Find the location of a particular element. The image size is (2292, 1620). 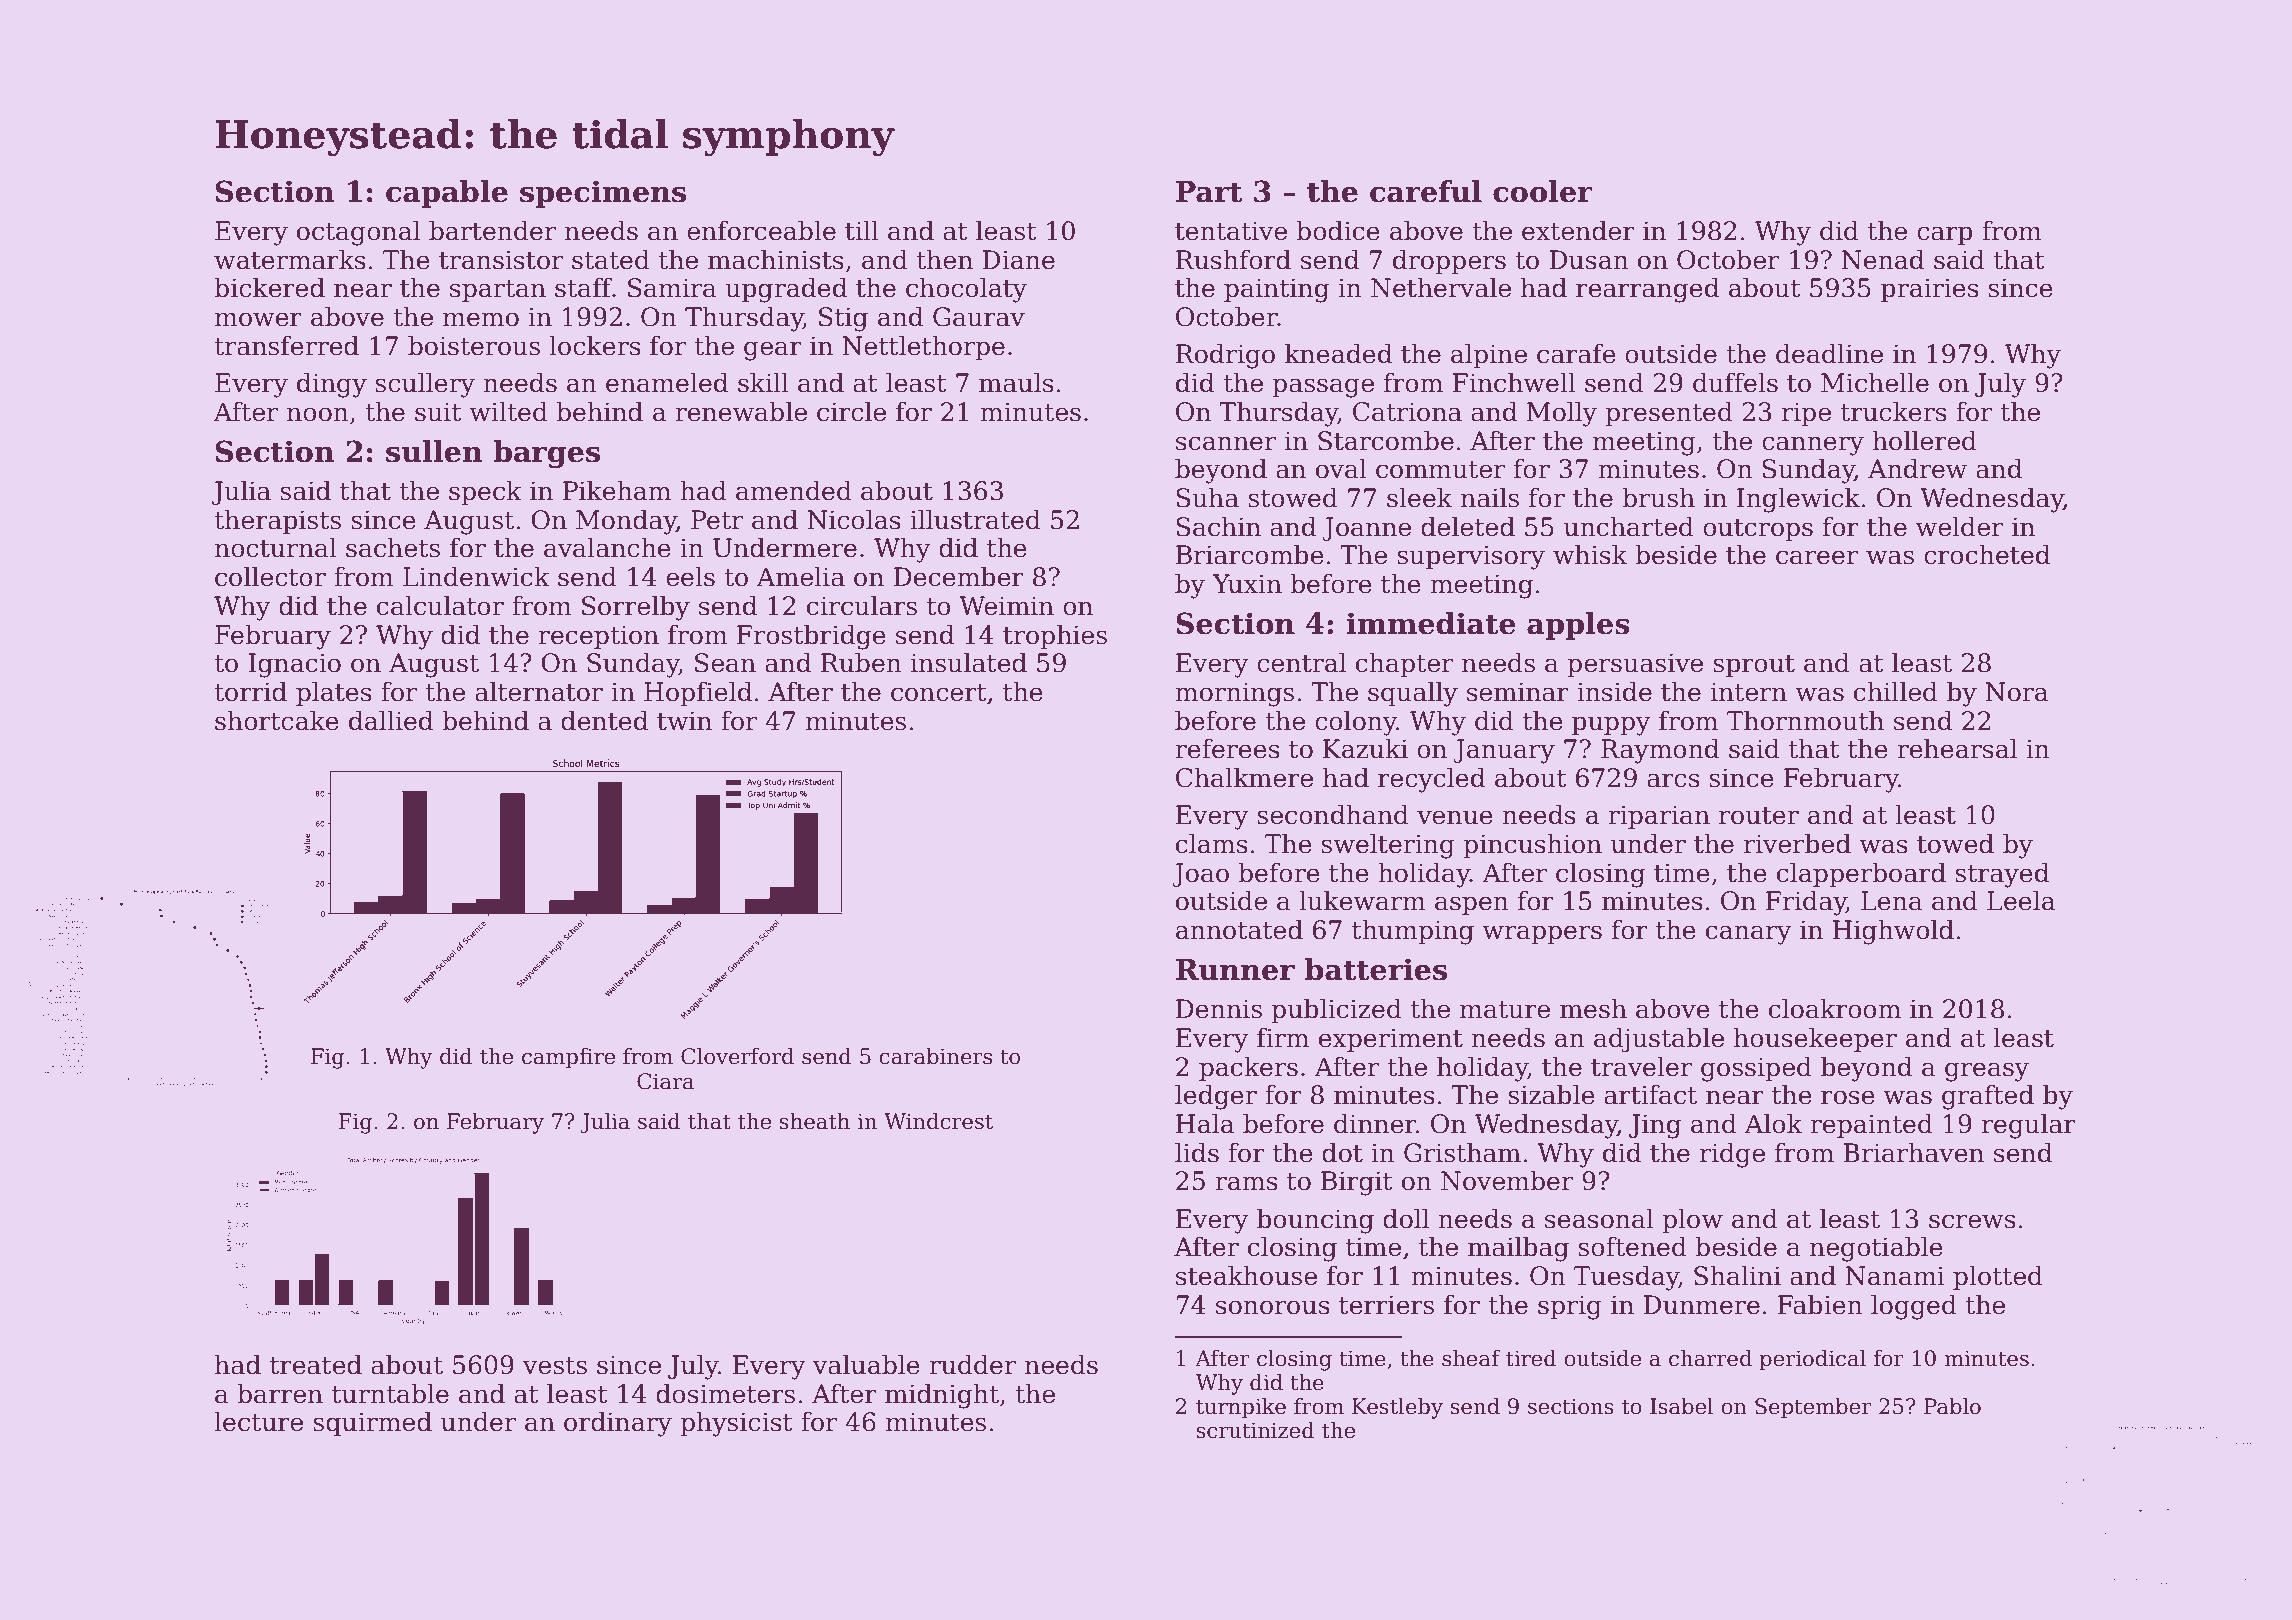

prairies is located at coordinates (1930, 290).
